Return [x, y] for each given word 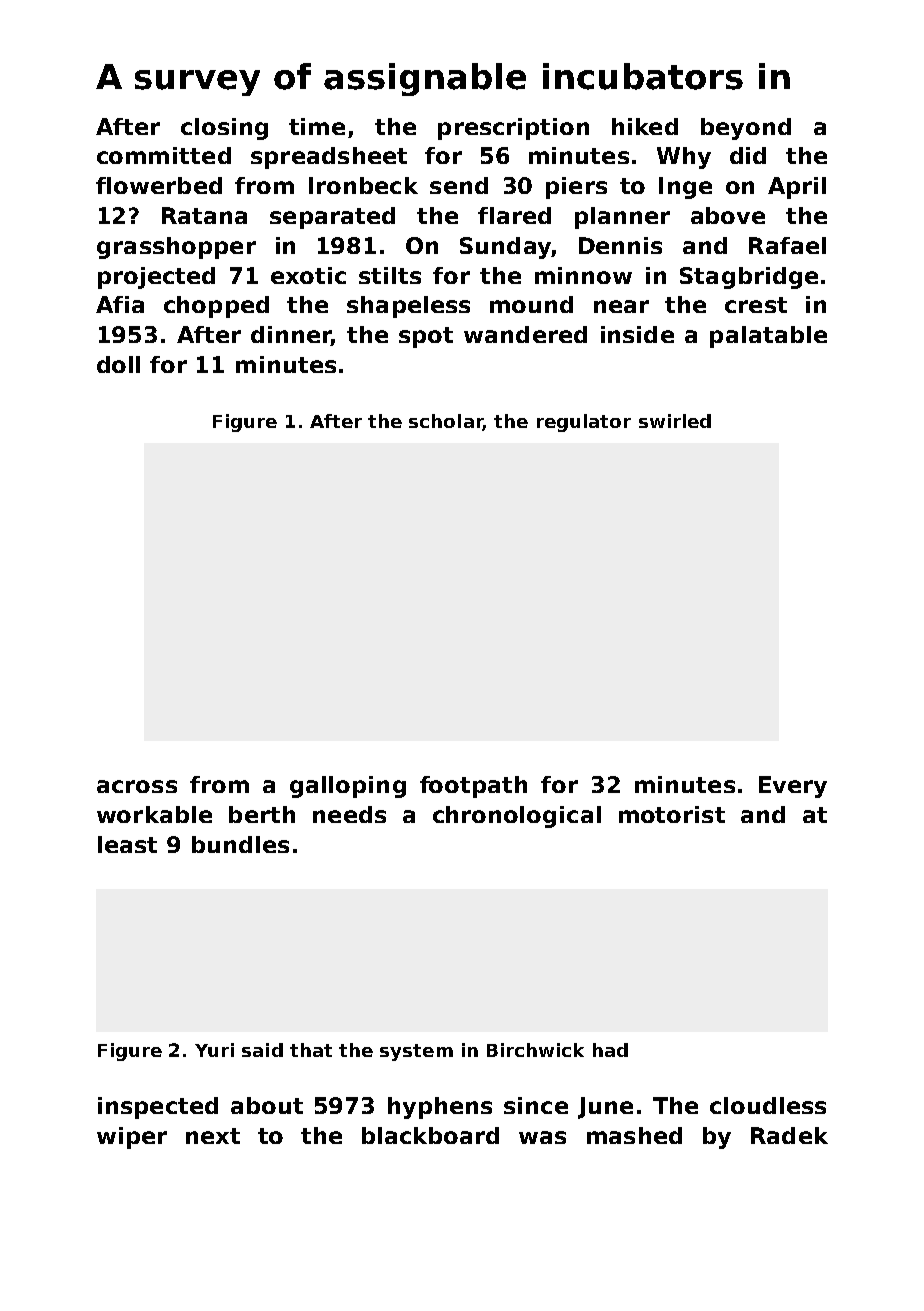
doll [118, 364]
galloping [348, 787]
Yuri [214, 1050]
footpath [473, 787]
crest [756, 305]
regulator [584, 423]
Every [793, 787]
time [317, 126]
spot [426, 337]
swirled [675, 421]
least [127, 844]
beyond [746, 129]
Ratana [204, 215]
